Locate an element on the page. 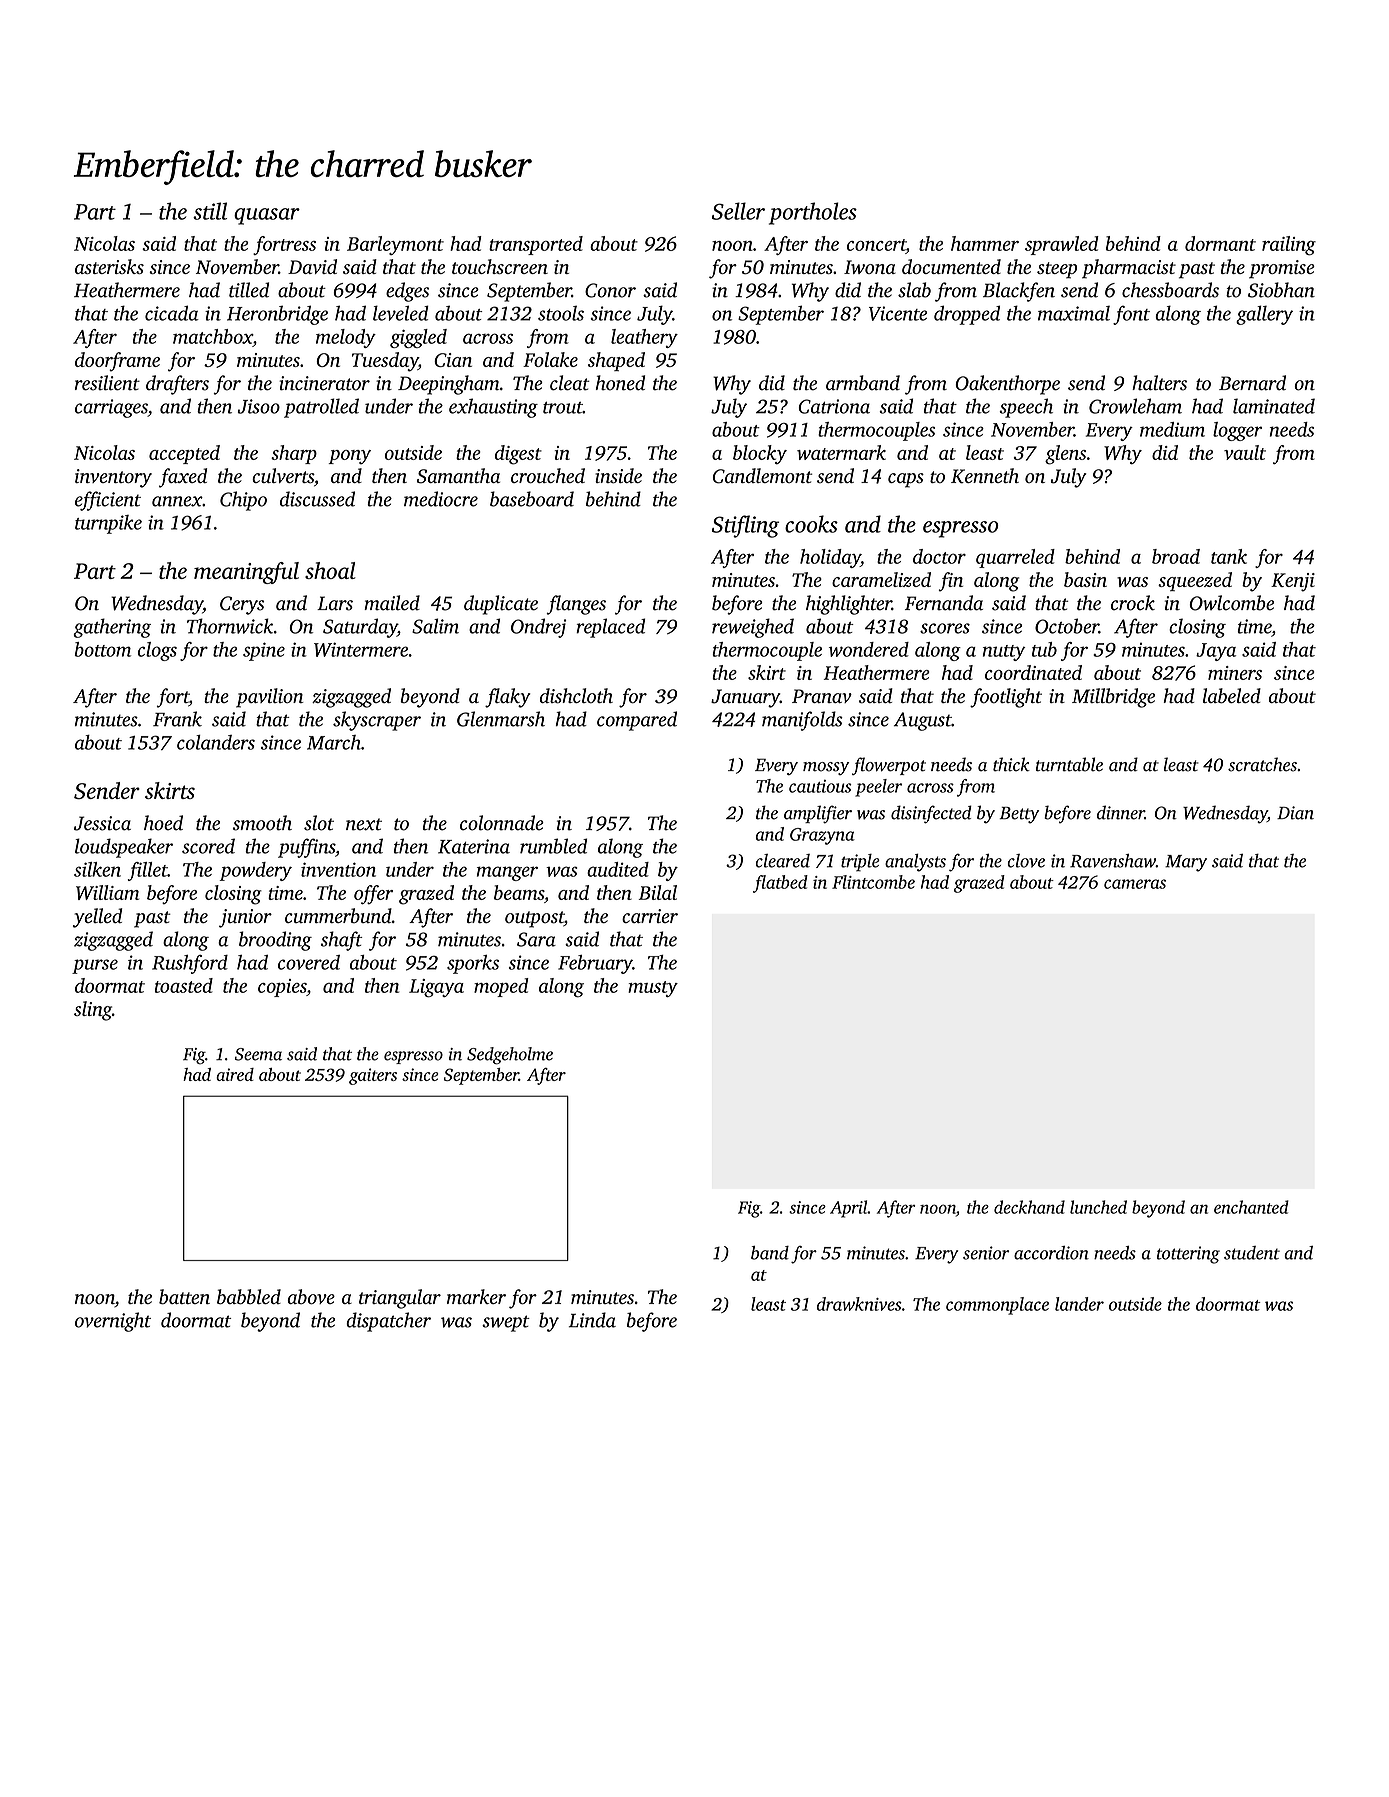  aired is located at coordinates (235, 1074).
